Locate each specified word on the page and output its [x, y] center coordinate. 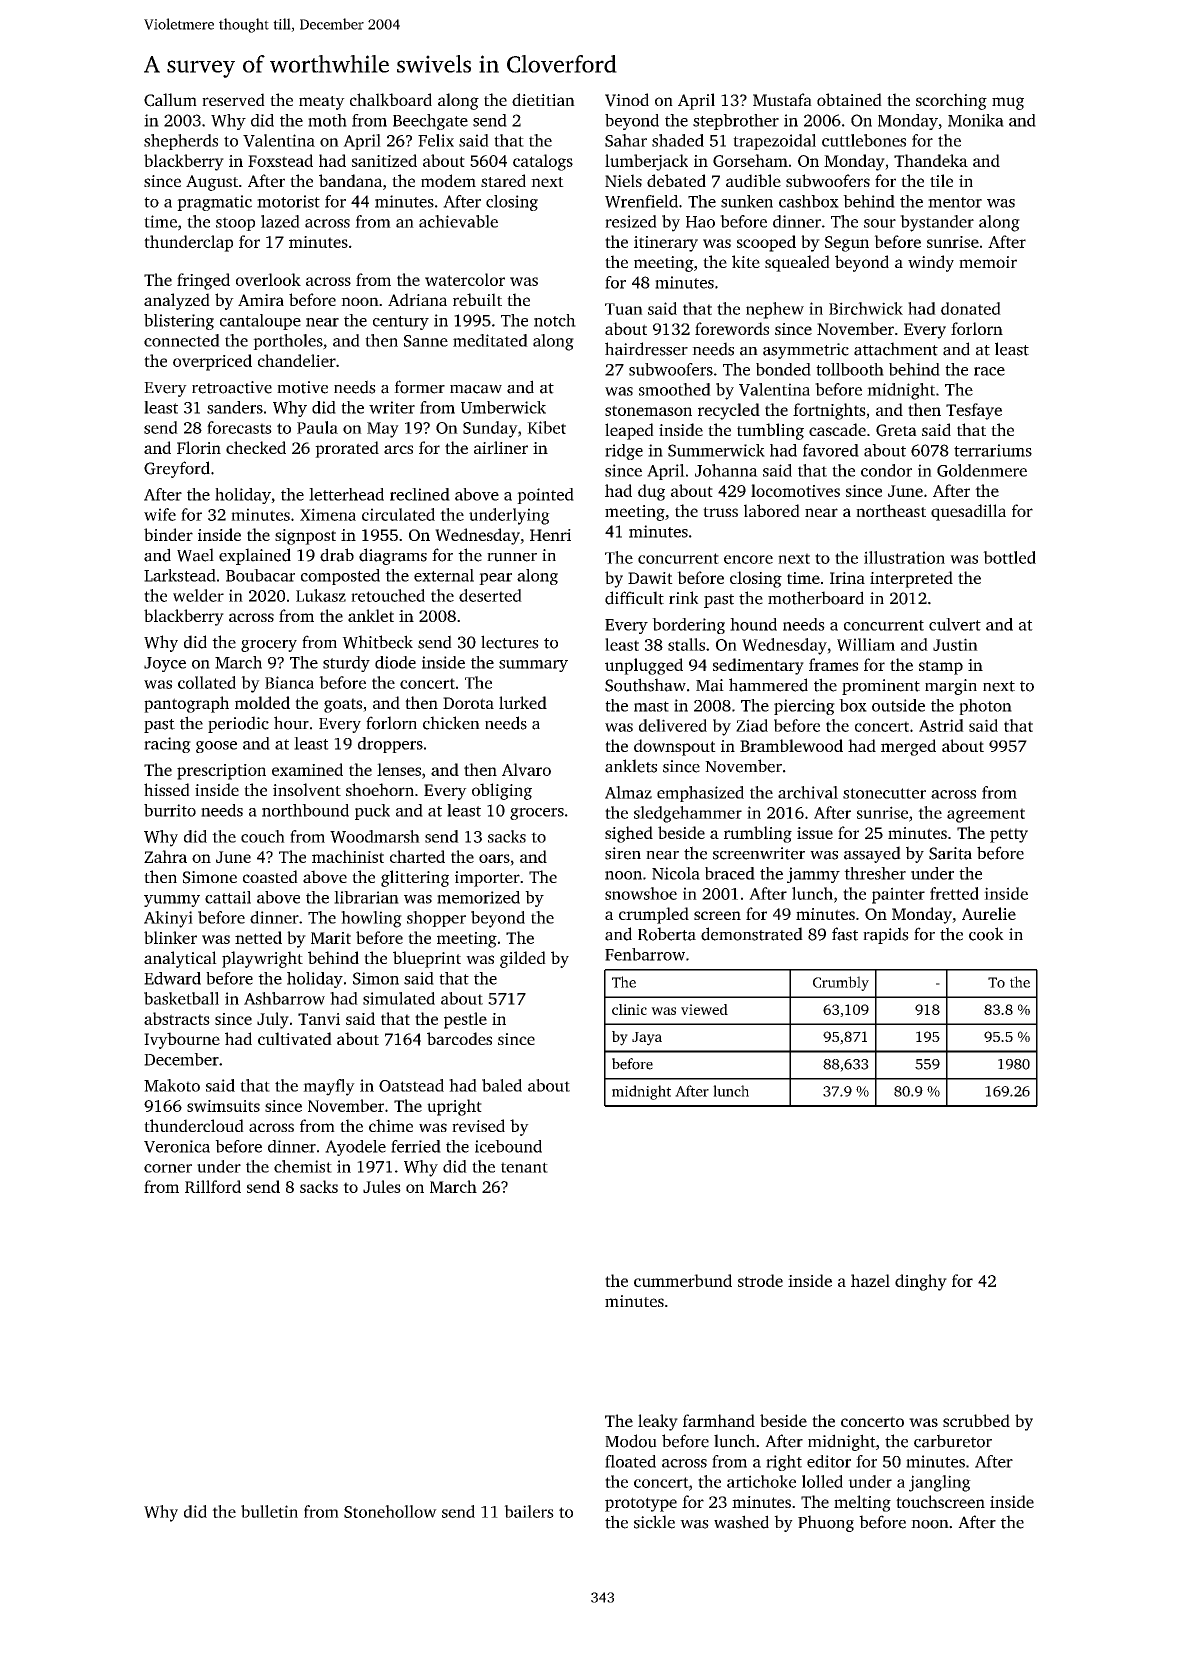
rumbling [758, 834]
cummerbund [683, 1280]
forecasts [239, 427]
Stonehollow [390, 1511]
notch [555, 320]
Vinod [627, 100]
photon [985, 707]
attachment [896, 349]
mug [1008, 103]
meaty [322, 103]
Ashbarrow [284, 998]
